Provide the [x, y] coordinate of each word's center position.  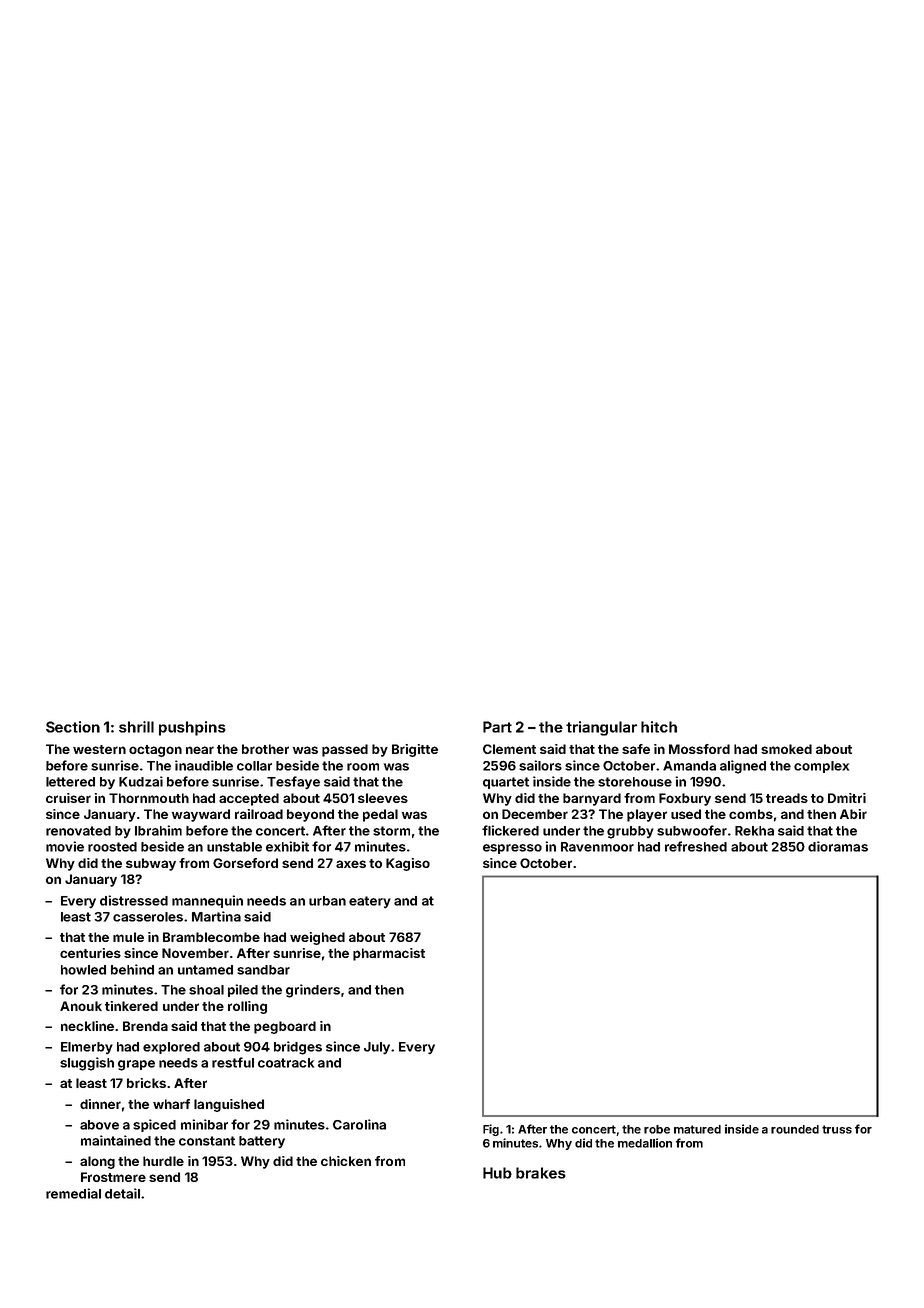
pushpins [192, 728]
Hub [497, 1173]
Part [497, 727]
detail [122, 1193]
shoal [206, 990]
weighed [317, 938]
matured [697, 1129]
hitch [659, 727]
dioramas [838, 846]
